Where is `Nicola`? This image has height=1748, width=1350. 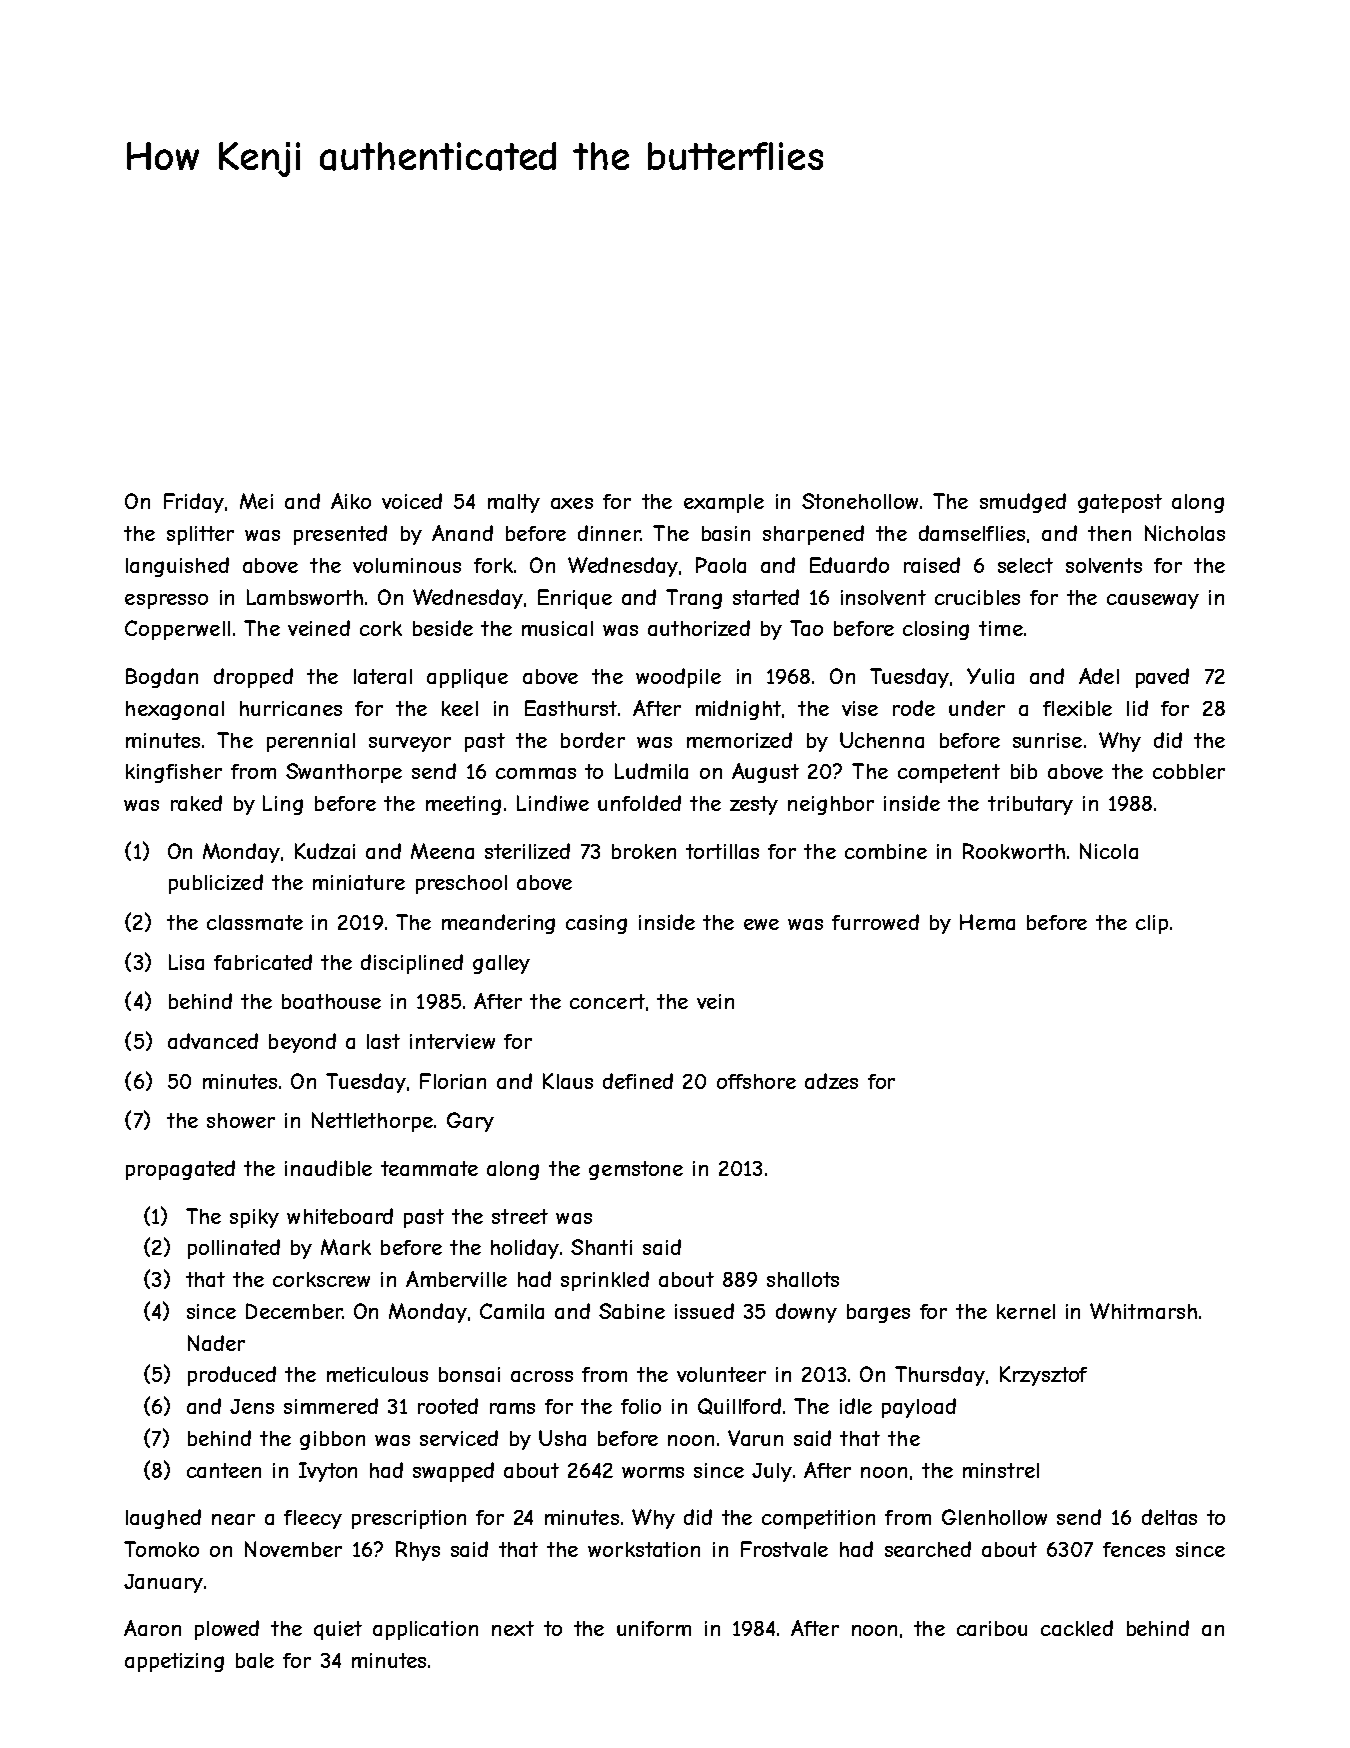 Nicola is located at coordinates (1109, 851).
